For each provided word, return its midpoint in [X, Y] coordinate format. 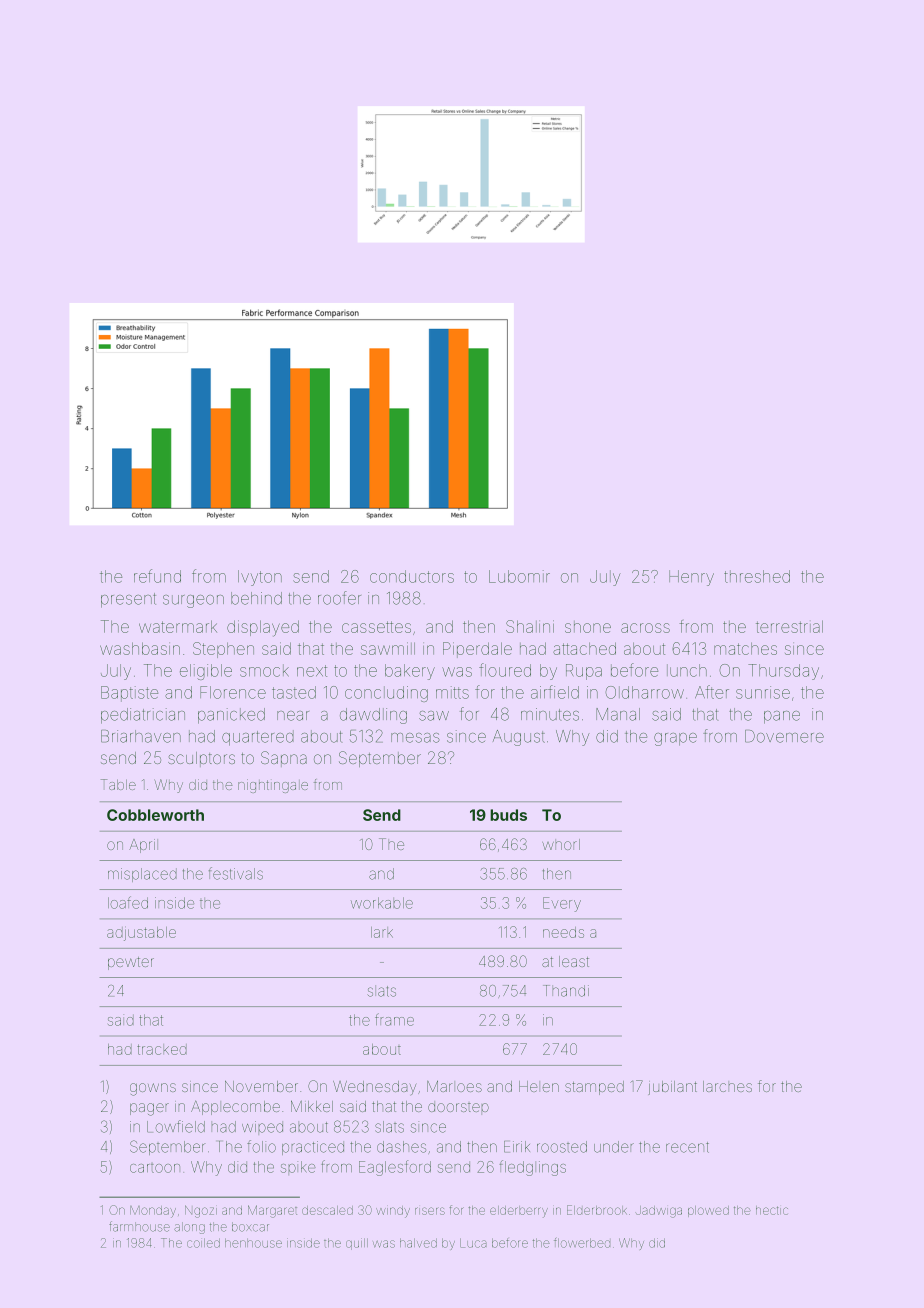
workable [382, 903]
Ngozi [201, 1211]
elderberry [519, 1212]
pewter [131, 963]
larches [727, 1086]
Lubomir [519, 576]
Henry [691, 578]
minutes [550, 714]
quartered [258, 738]
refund [157, 576]
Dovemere [784, 736]
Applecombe [235, 1107]
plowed [708, 1211]
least [574, 961]
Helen [539, 1086]
